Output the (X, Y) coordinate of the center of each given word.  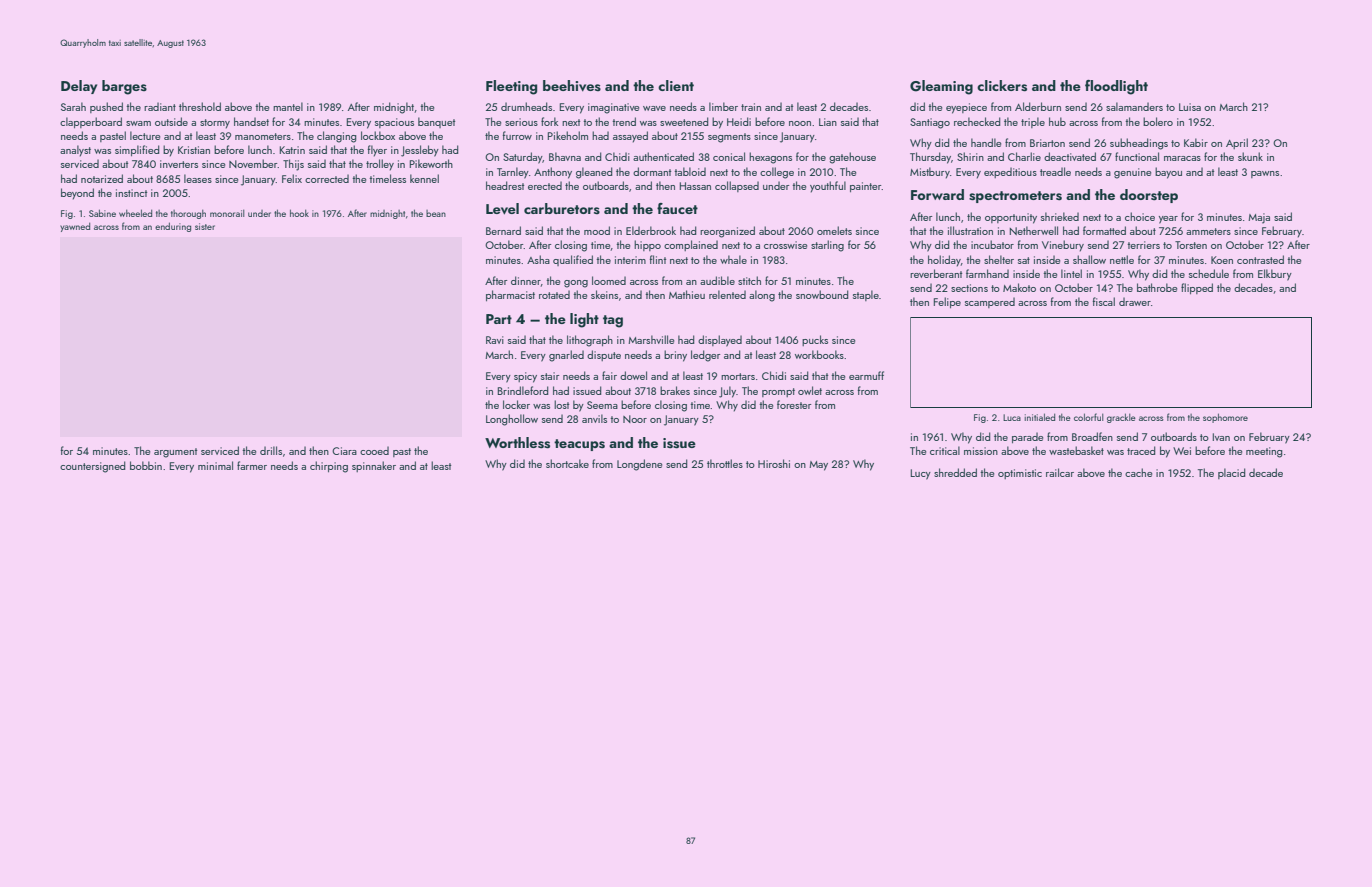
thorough (188, 214)
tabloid (690, 171)
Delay (79, 87)
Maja (1259, 218)
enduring (173, 227)
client (676, 85)
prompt (778, 392)
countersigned (92, 467)
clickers (1002, 86)
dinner (526, 280)
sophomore (1225, 418)
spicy (525, 377)
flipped (1197, 288)
